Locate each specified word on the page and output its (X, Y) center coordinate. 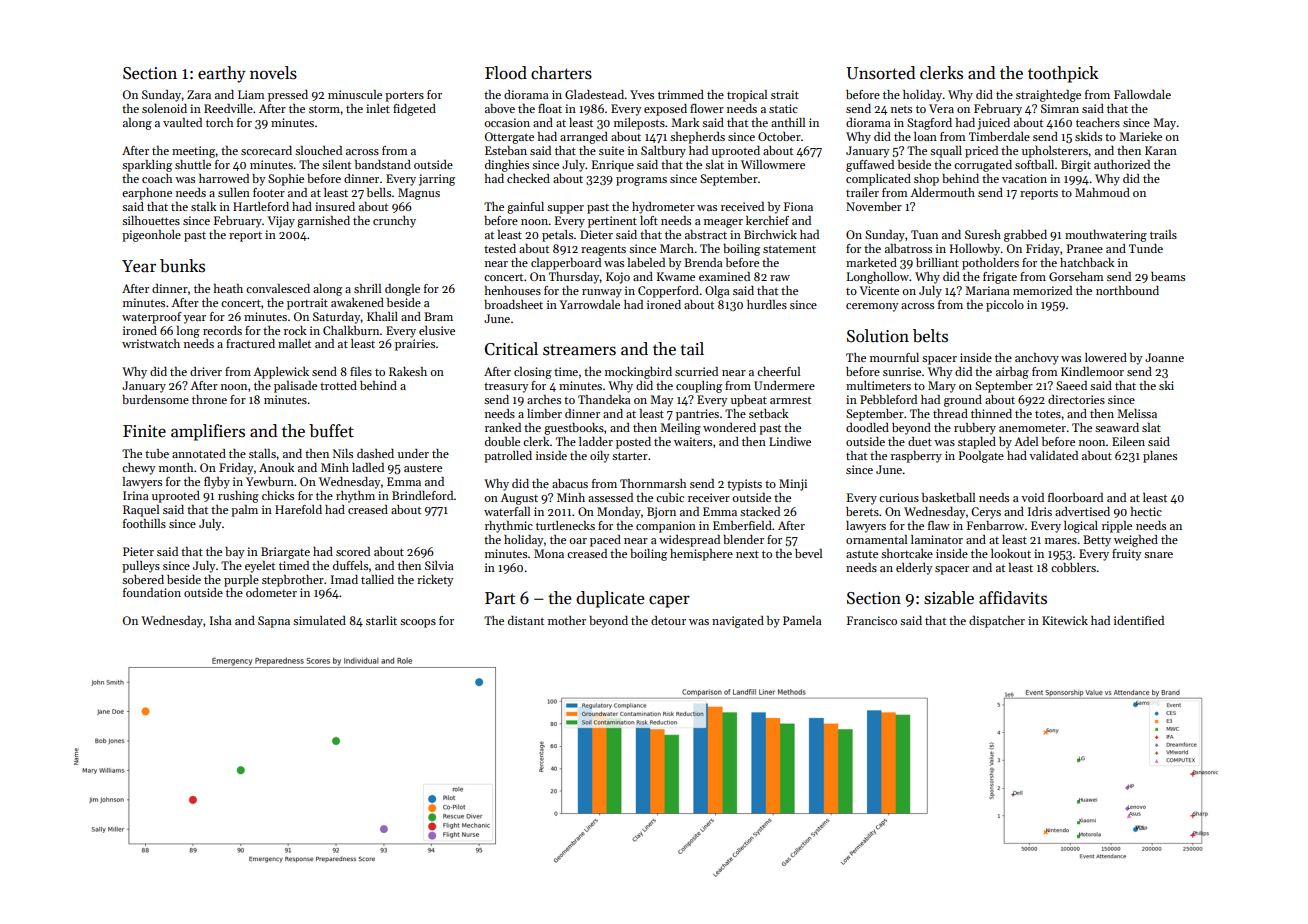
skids (1088, 136)
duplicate (610, 599)
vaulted (182, 122)
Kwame (676, 276)
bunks (182, 266)
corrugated (983, 166)
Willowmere (773, 164)
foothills (144, 523)
